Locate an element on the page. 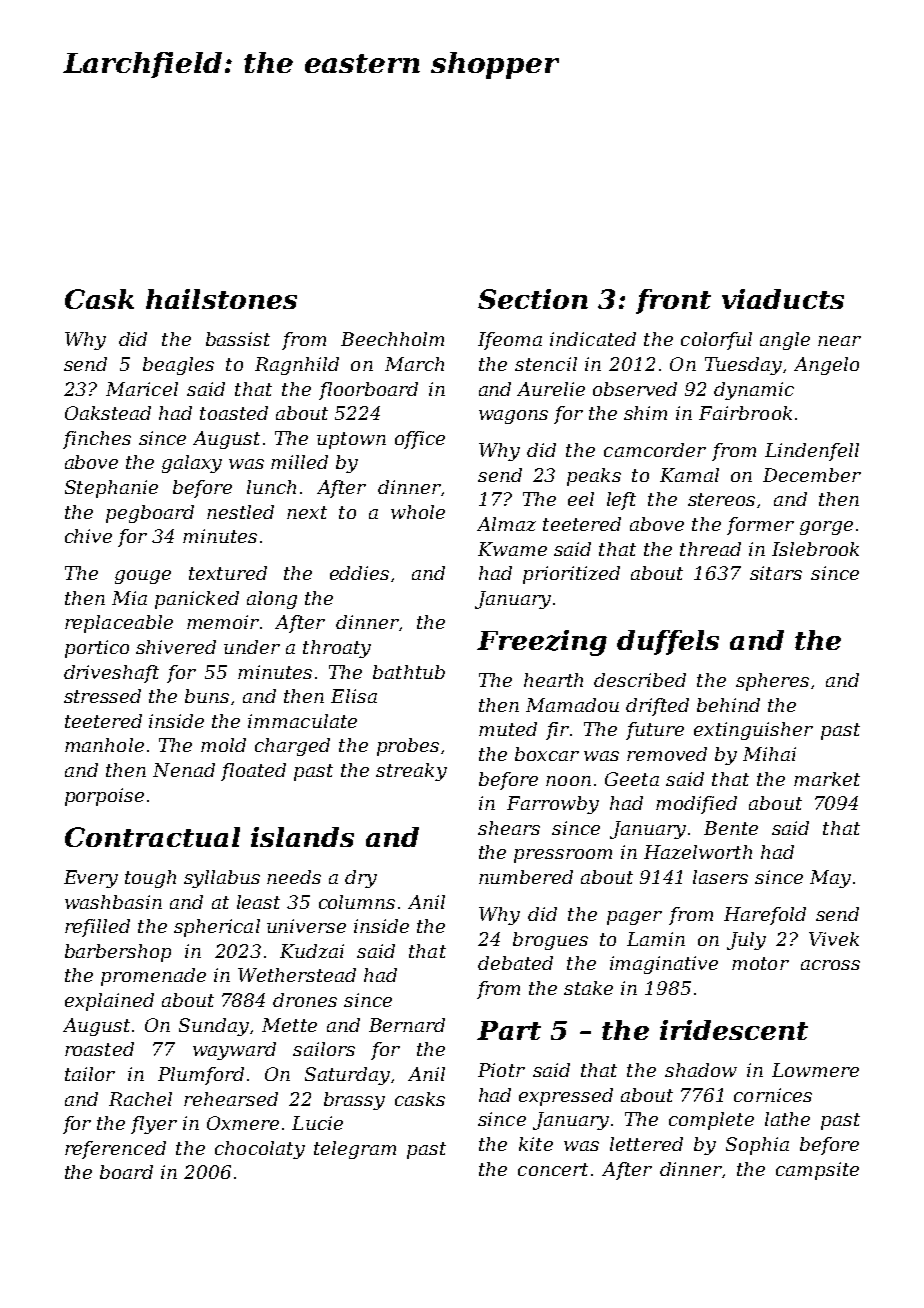  pager is located at coordinates (634, 918).
